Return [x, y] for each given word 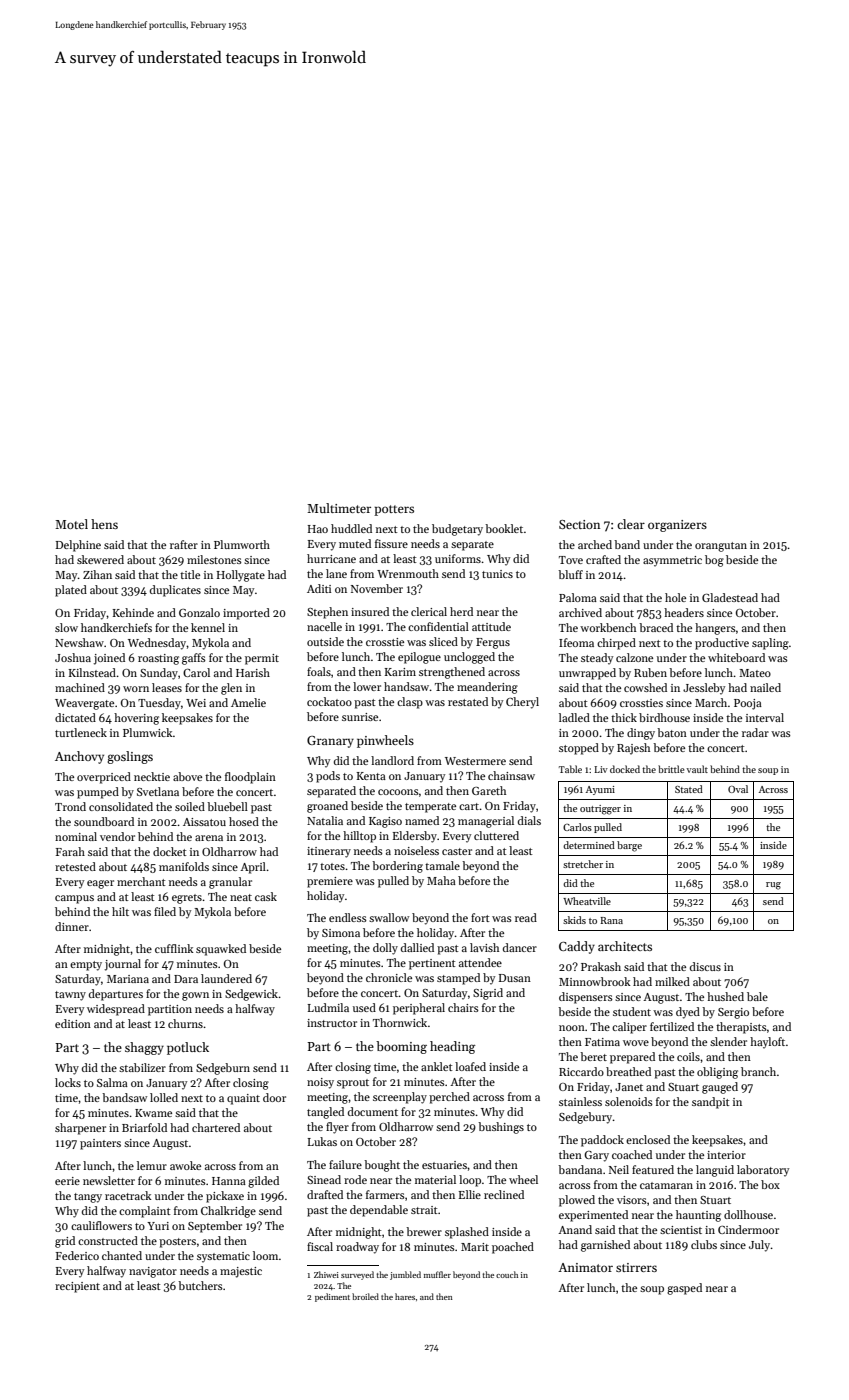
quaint [243, 1099]
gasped [684, 1289]
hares [405, 1296]
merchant [141, 881]
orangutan [721, 547]
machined [80, 687]
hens [104, 524]
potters [394, 510]
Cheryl [522, 703]
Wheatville [587, 901]
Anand [575, 1229]
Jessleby [704, 689]
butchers [200, 1285]
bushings [501, 1128]
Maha [441, 880]
